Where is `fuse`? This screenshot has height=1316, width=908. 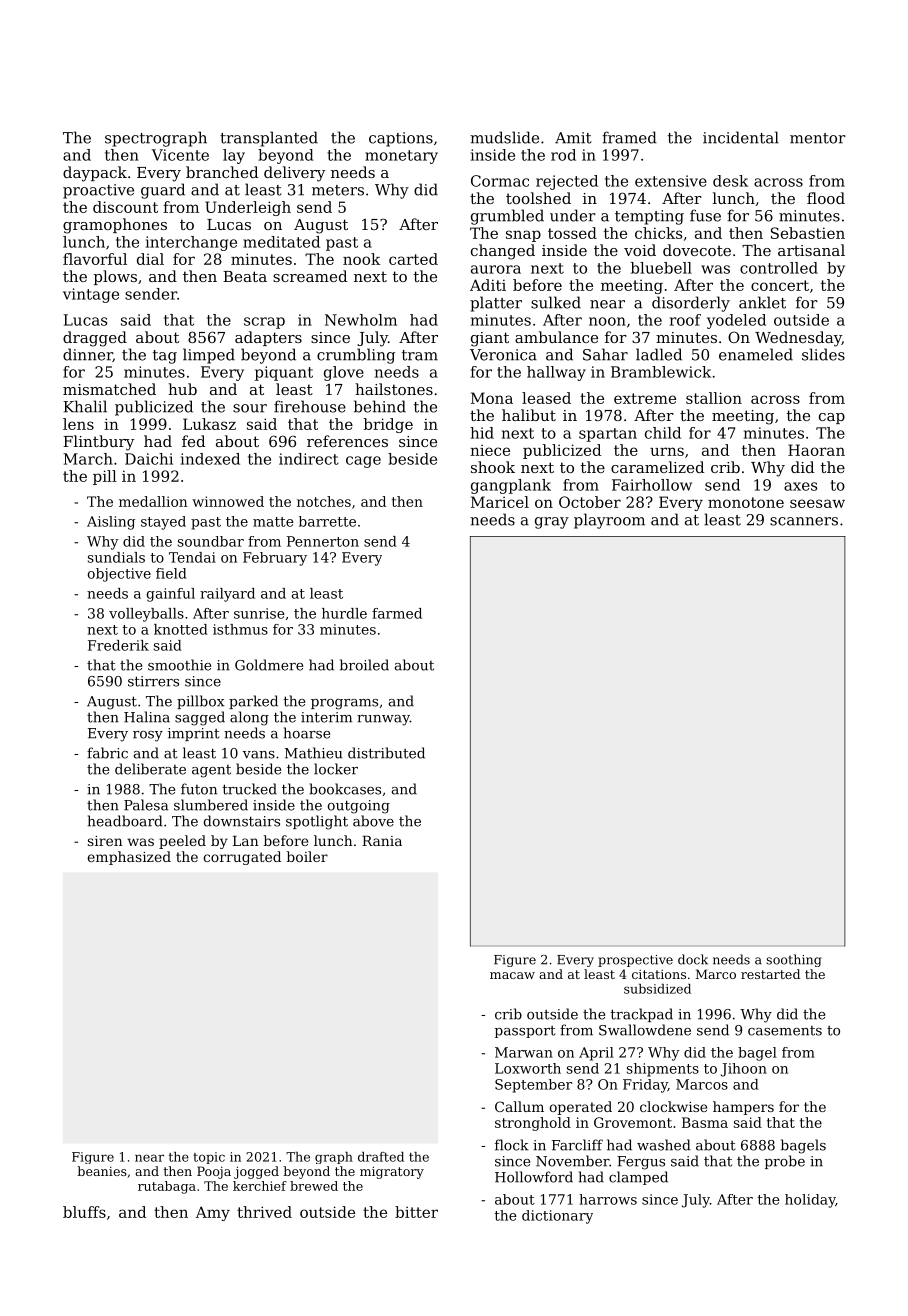 fuse is located at coordinates (705, 215).
